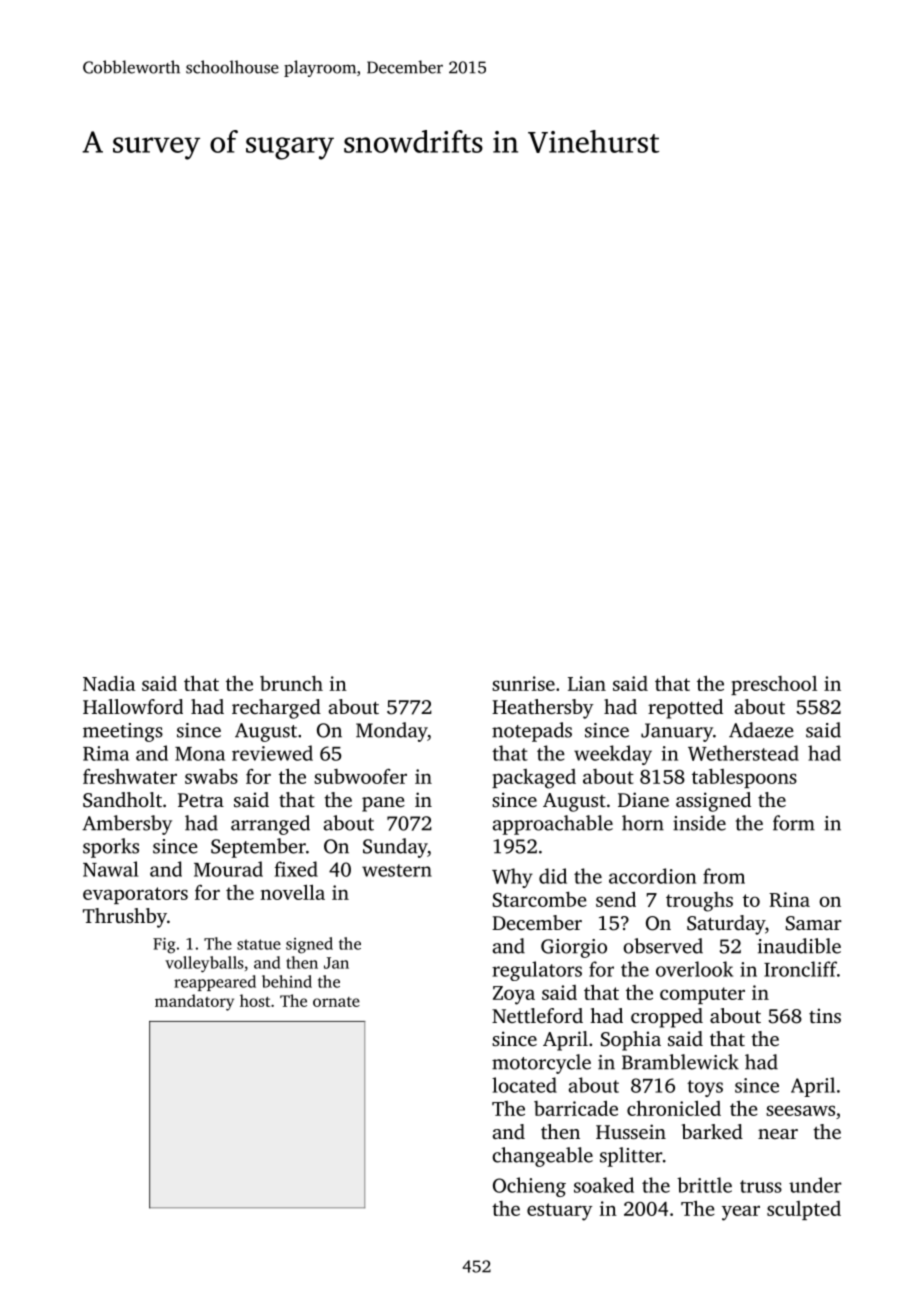 This document has width=924, height=1311. I want to click on preschool, so click(774, 685).
